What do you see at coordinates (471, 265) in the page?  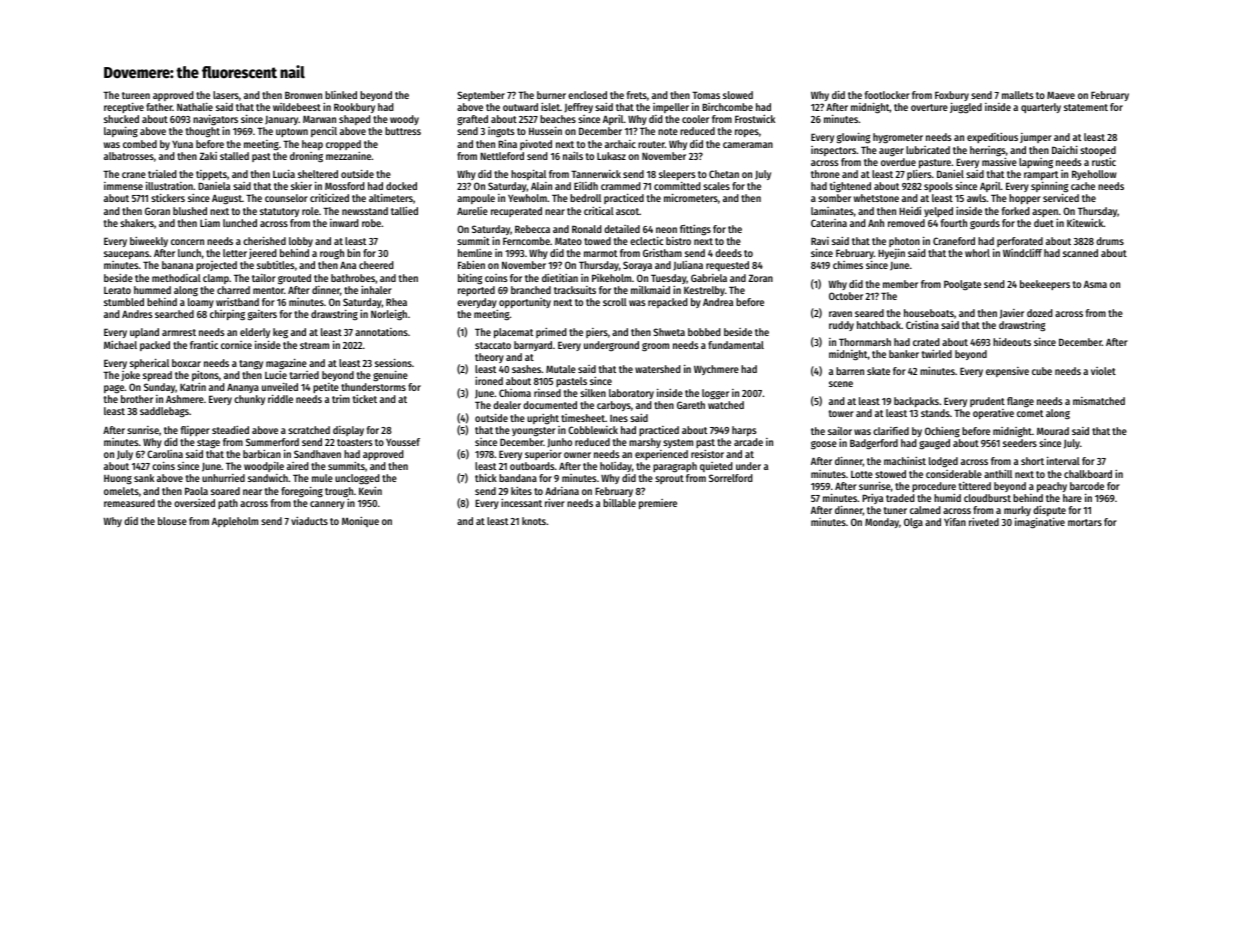 I see `Fabien` at bounding box center [471, 265].
